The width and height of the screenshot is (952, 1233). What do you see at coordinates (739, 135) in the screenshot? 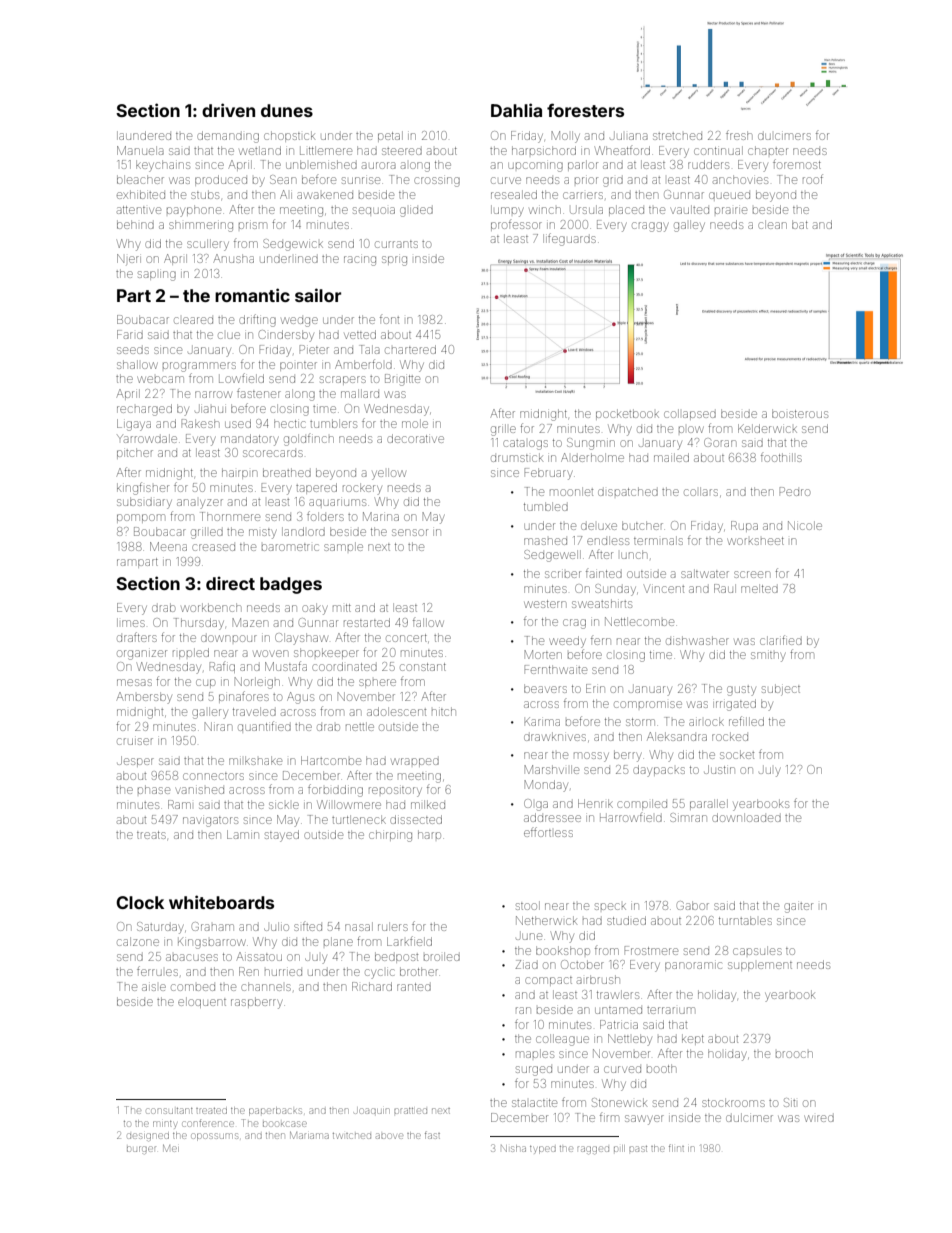
I see `fresh` at bounding box center [739, 135].
